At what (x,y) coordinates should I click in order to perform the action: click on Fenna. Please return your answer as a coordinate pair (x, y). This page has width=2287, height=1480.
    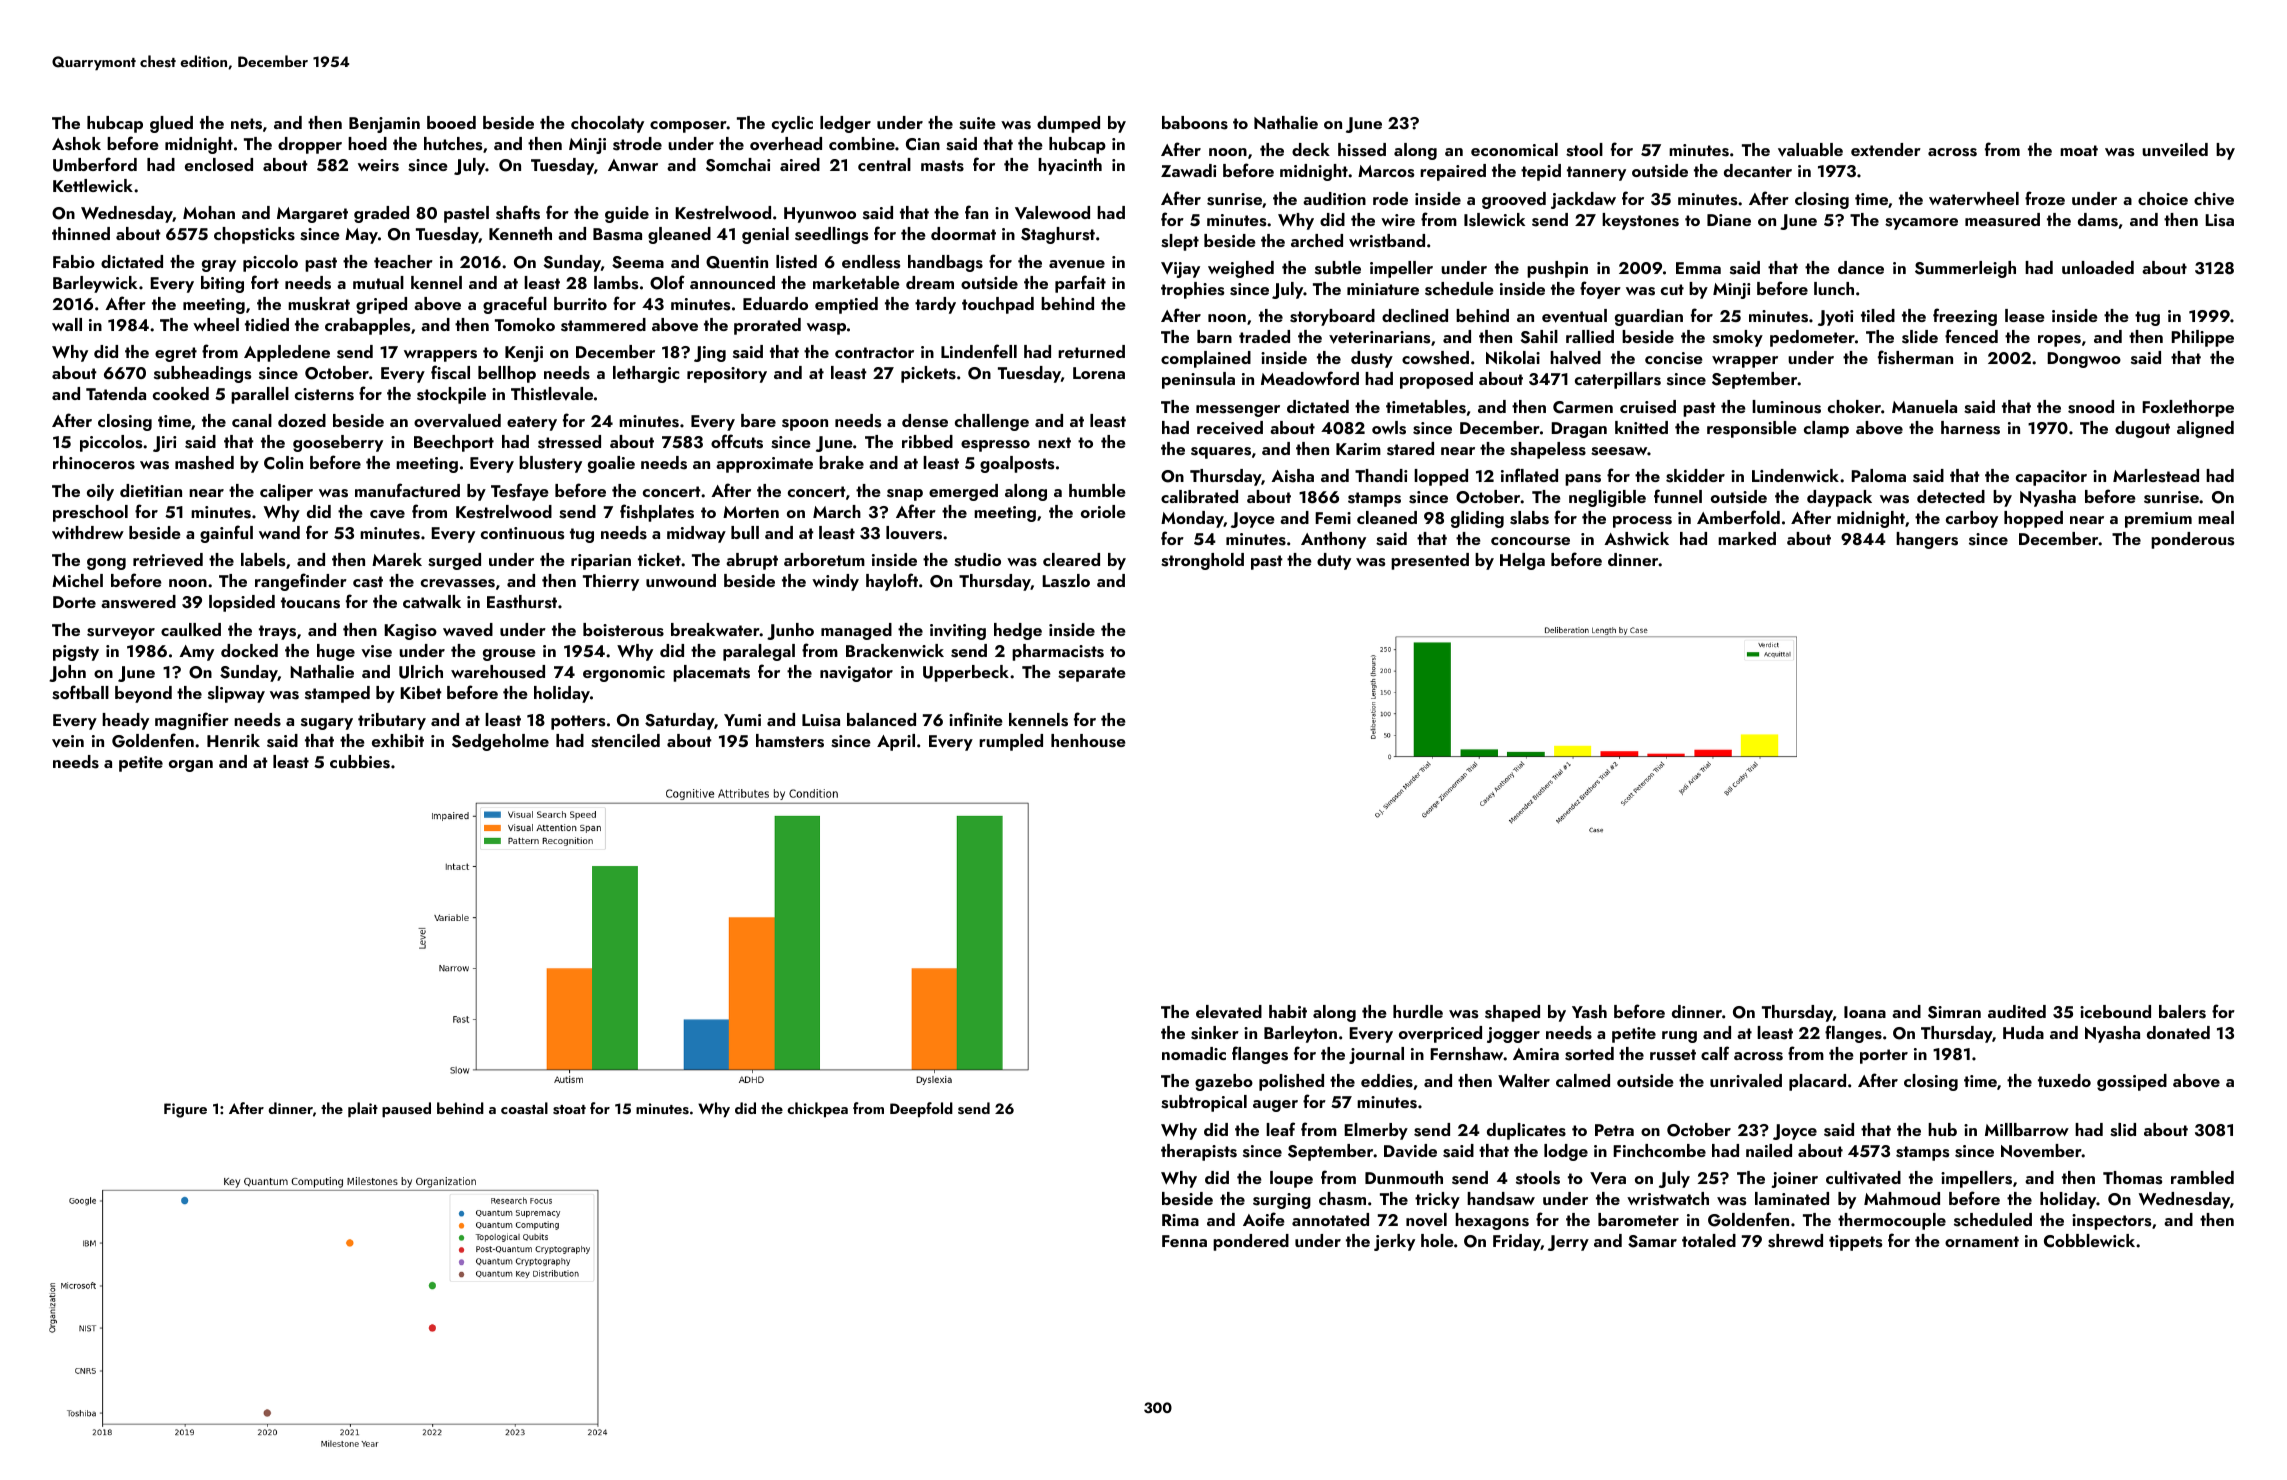
    Looking at the image, I should click on (1184, 1241).
